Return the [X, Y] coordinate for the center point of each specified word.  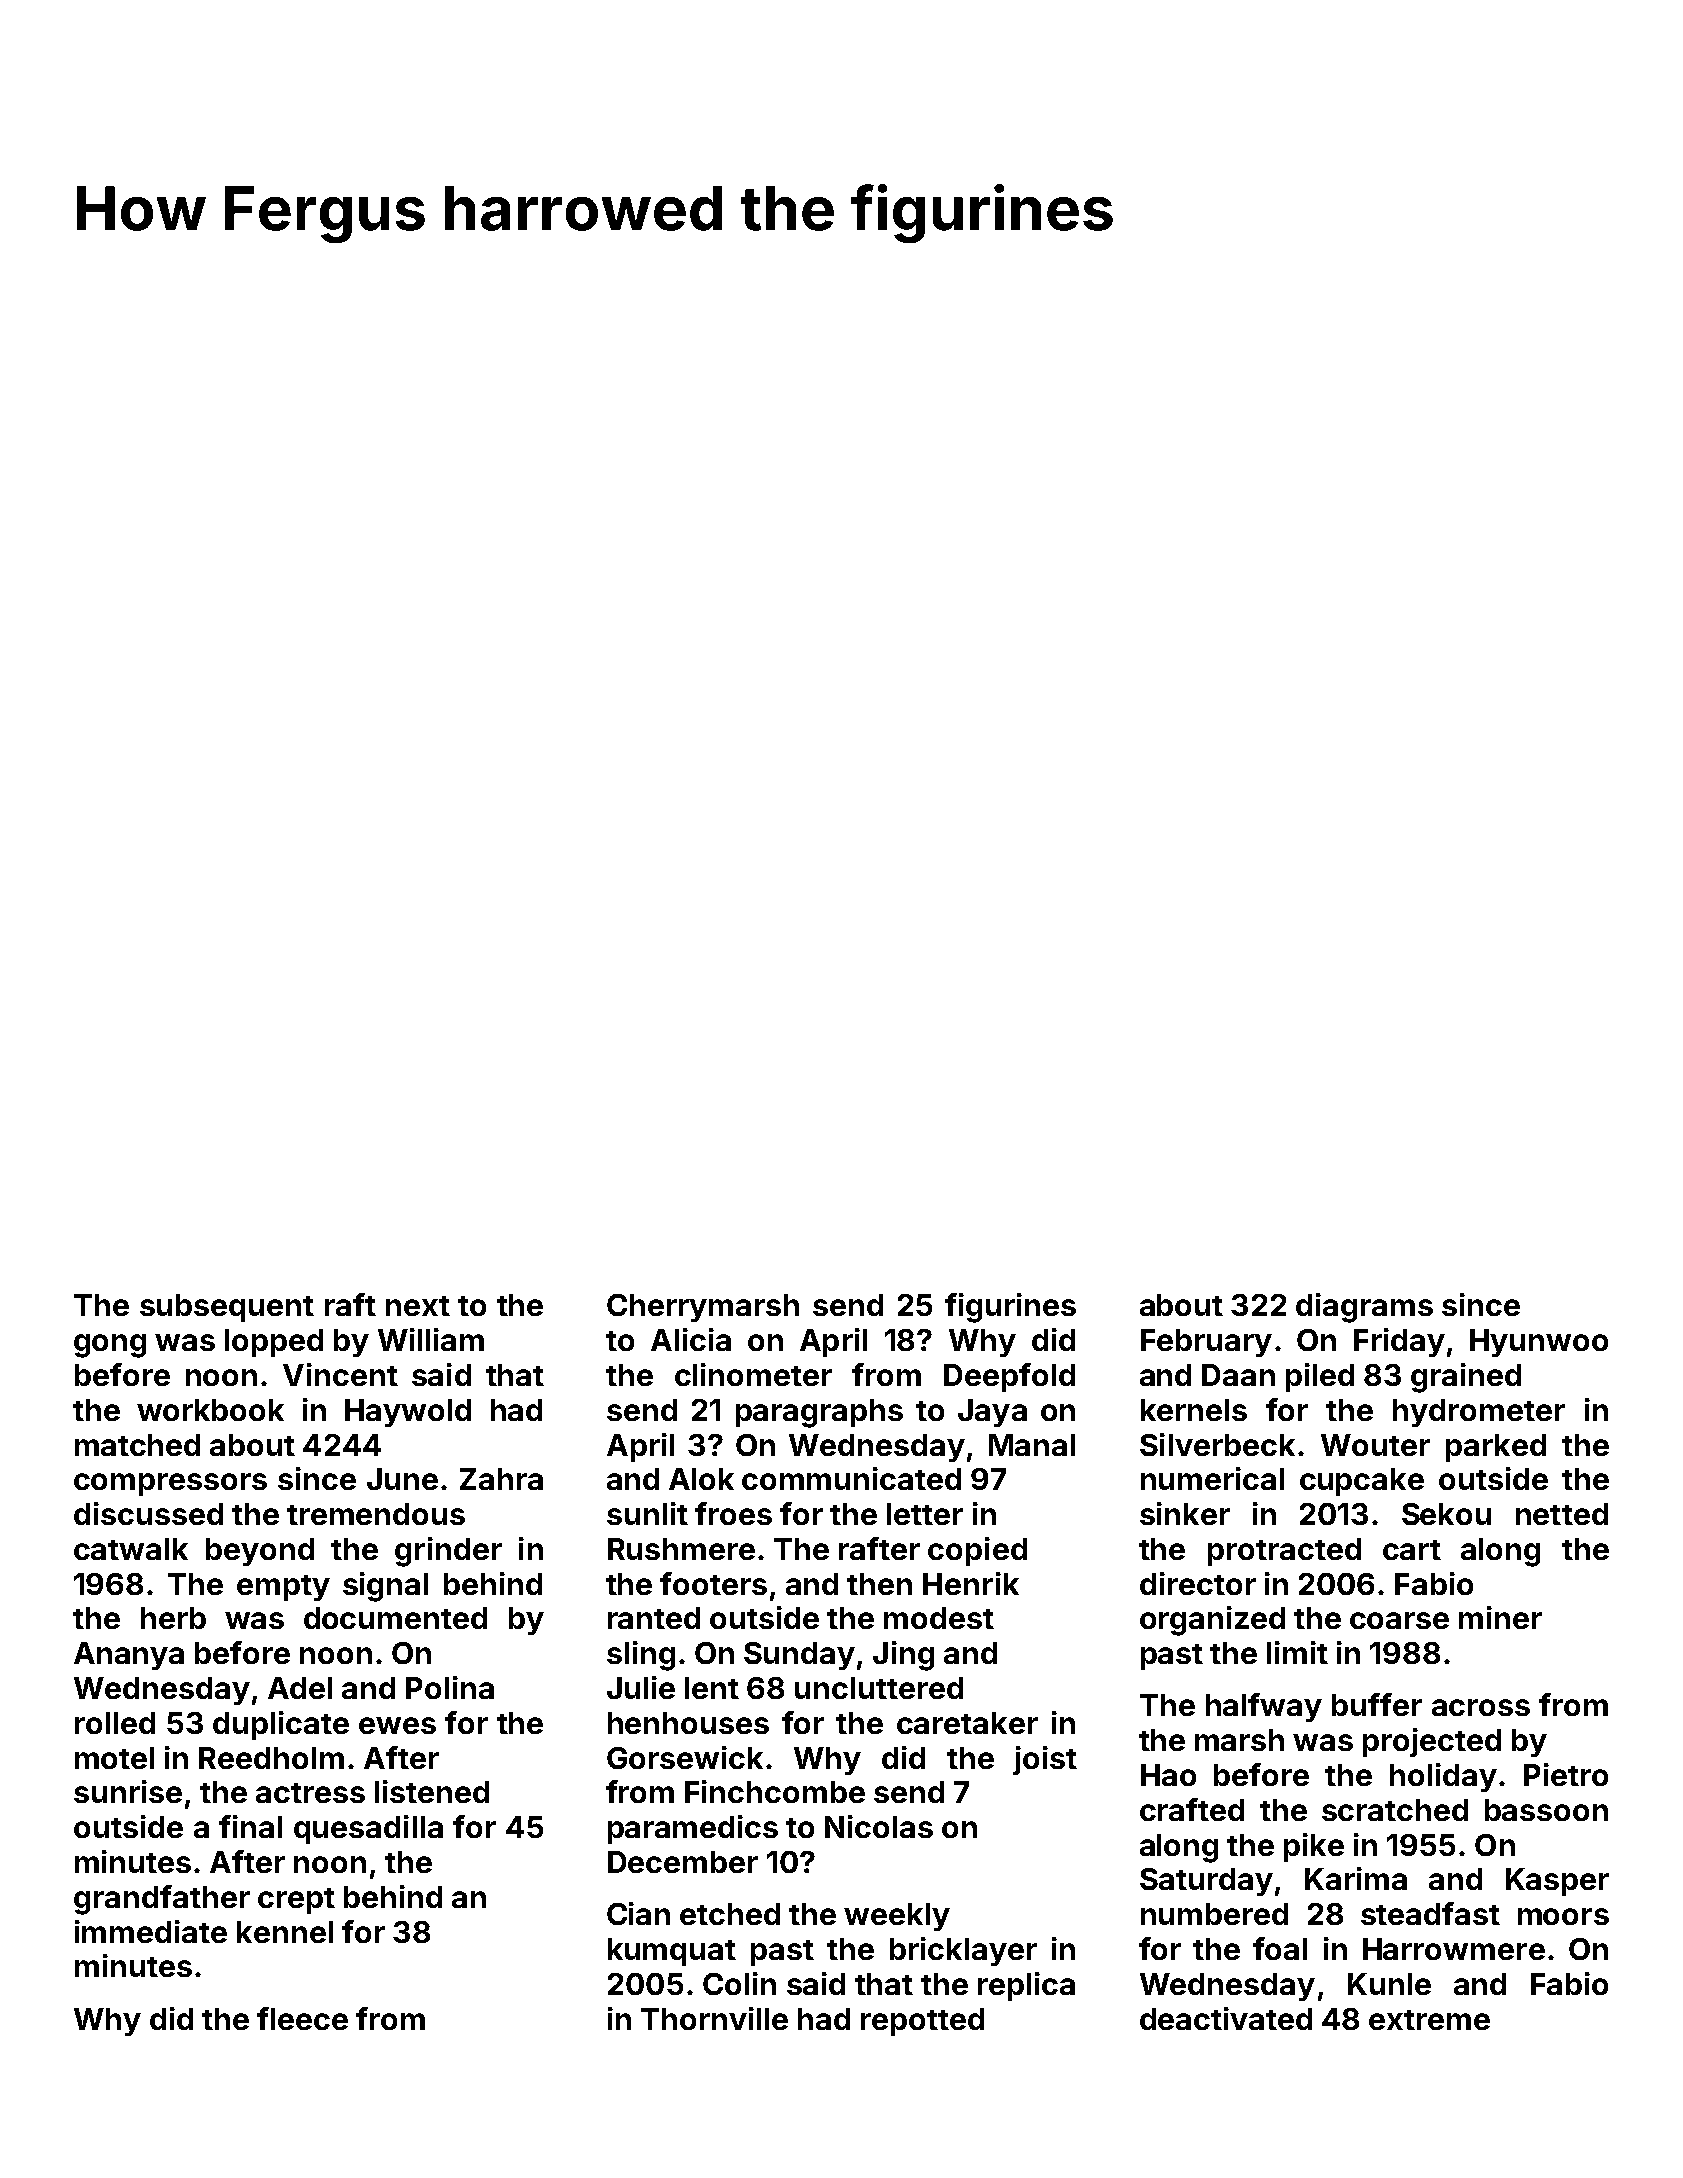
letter [925, 1514]
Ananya [129, 1656]
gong [110, 1346]
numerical [1212, 1478]
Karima [1356, 1878]
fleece [302, 2018]
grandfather [162, 1900]
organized [1212, 1621]
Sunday [799, 1656]
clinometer [753, 1374]
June [402, 1479]
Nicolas [879, 1826]
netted [1562, 1514]
